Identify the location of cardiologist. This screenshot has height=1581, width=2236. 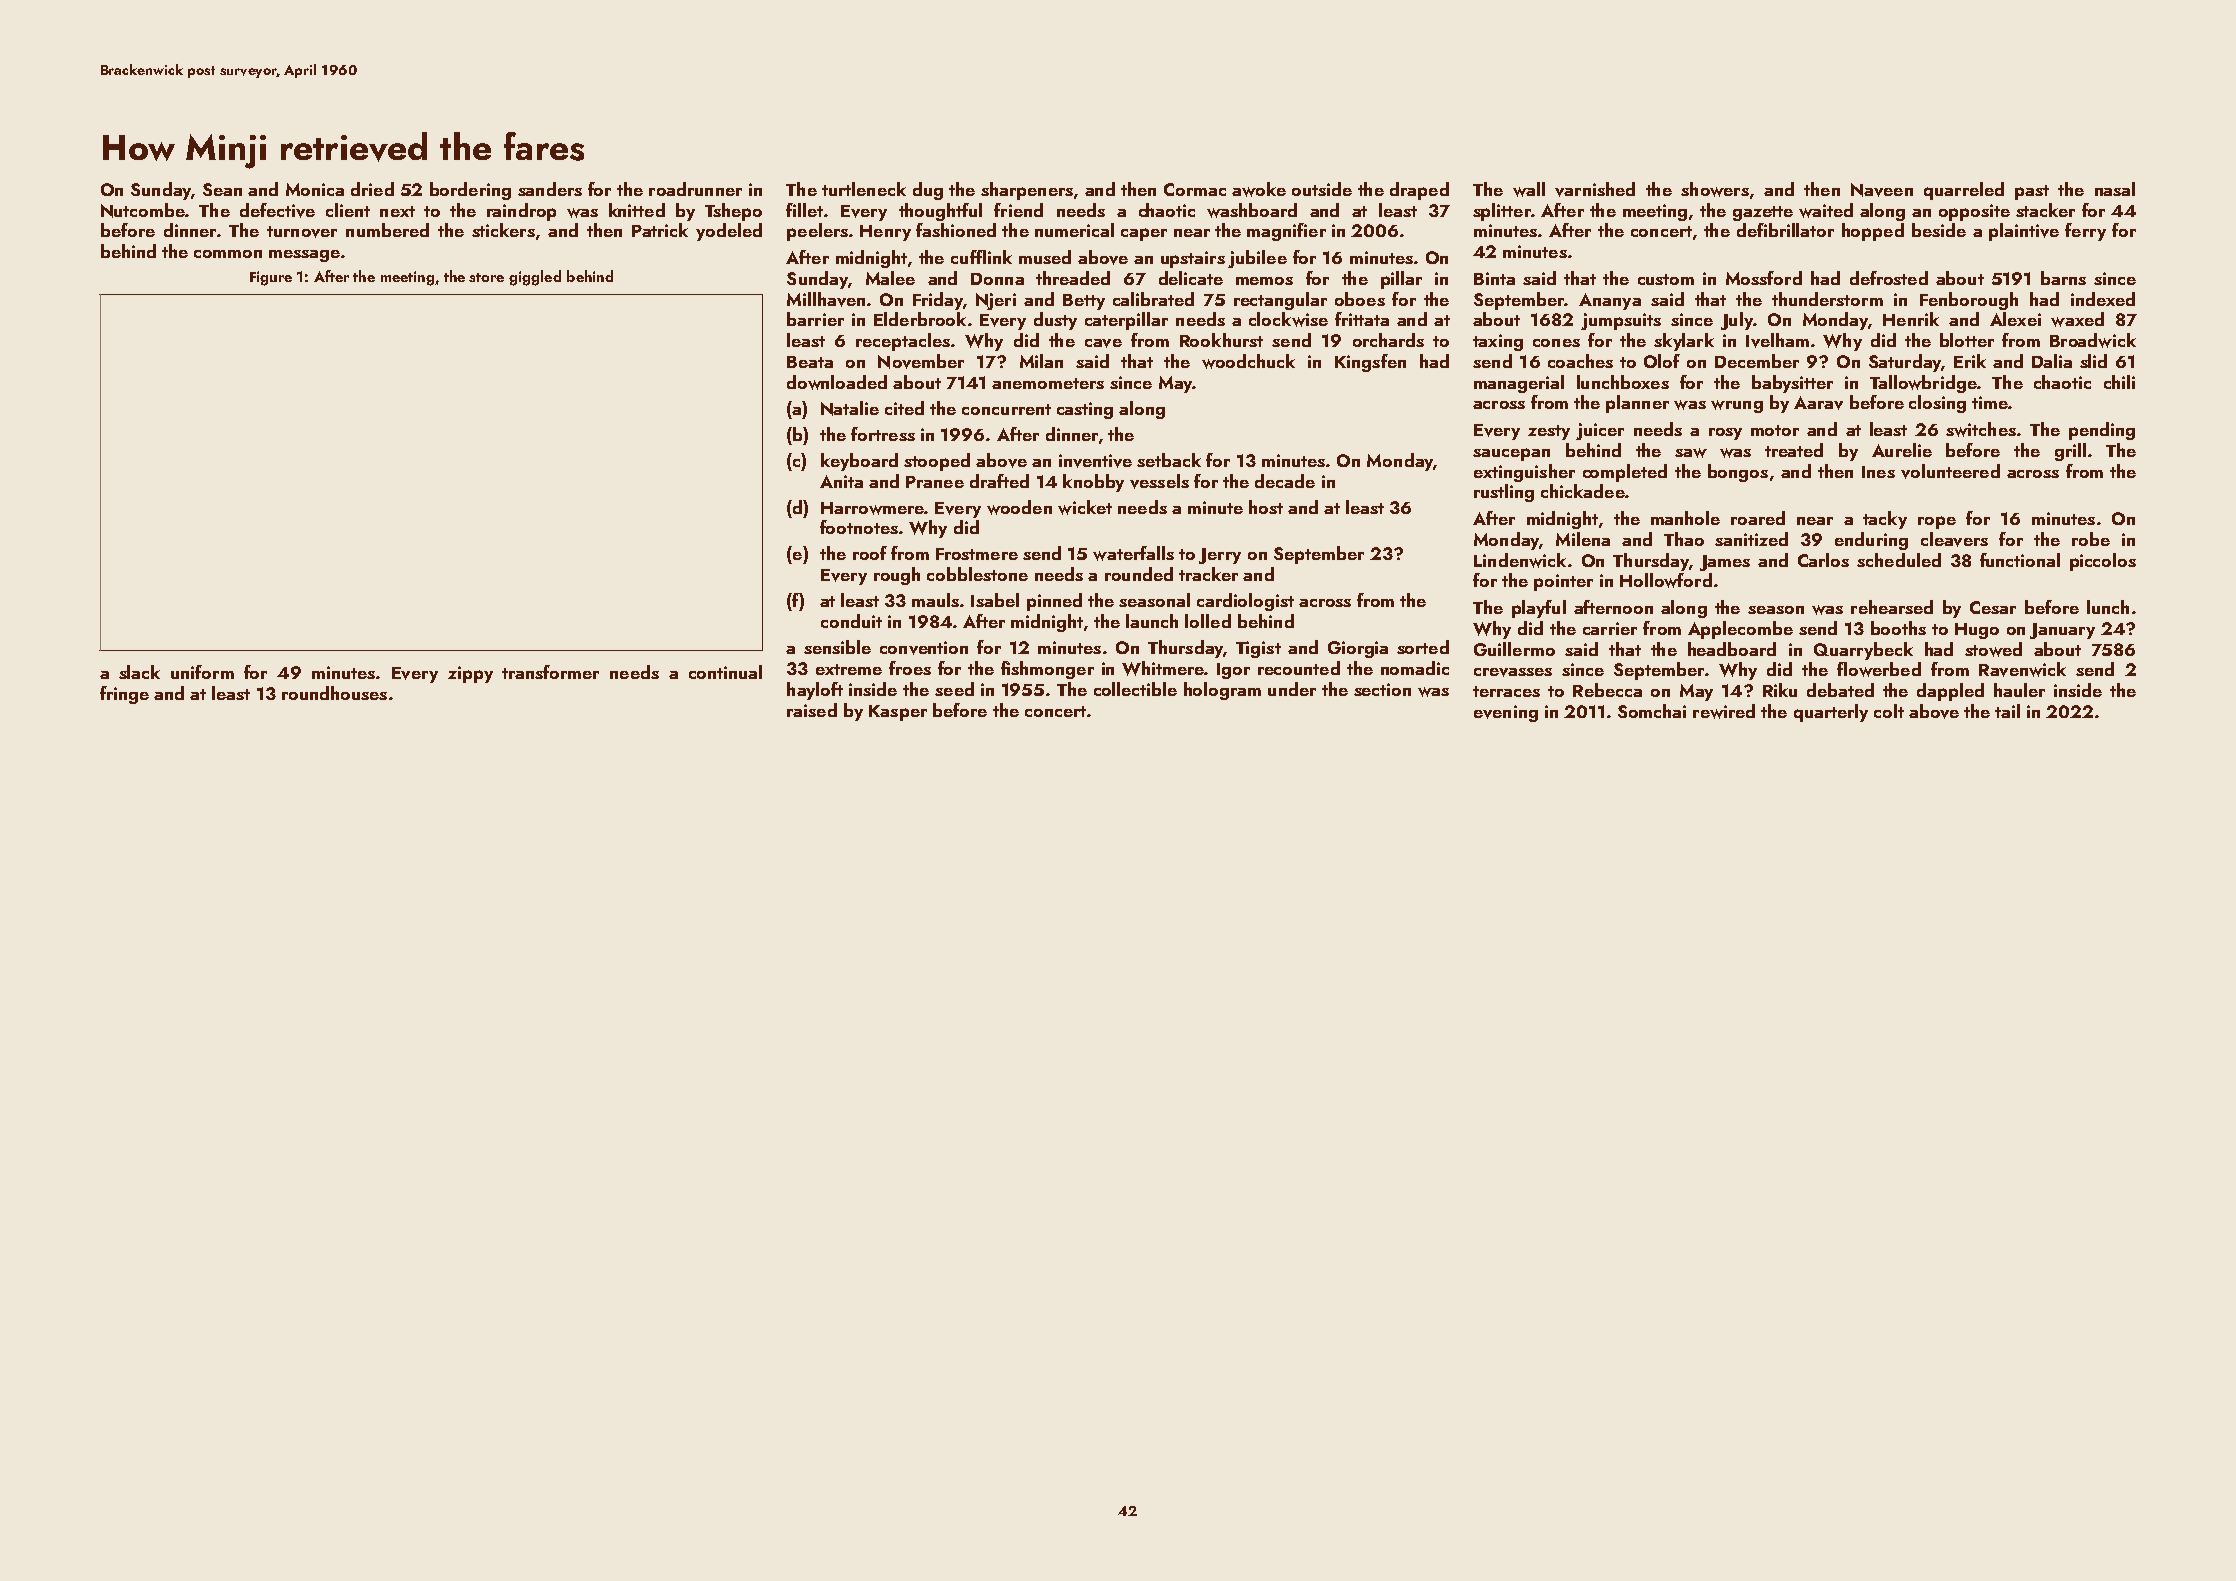
(1245, 602).
